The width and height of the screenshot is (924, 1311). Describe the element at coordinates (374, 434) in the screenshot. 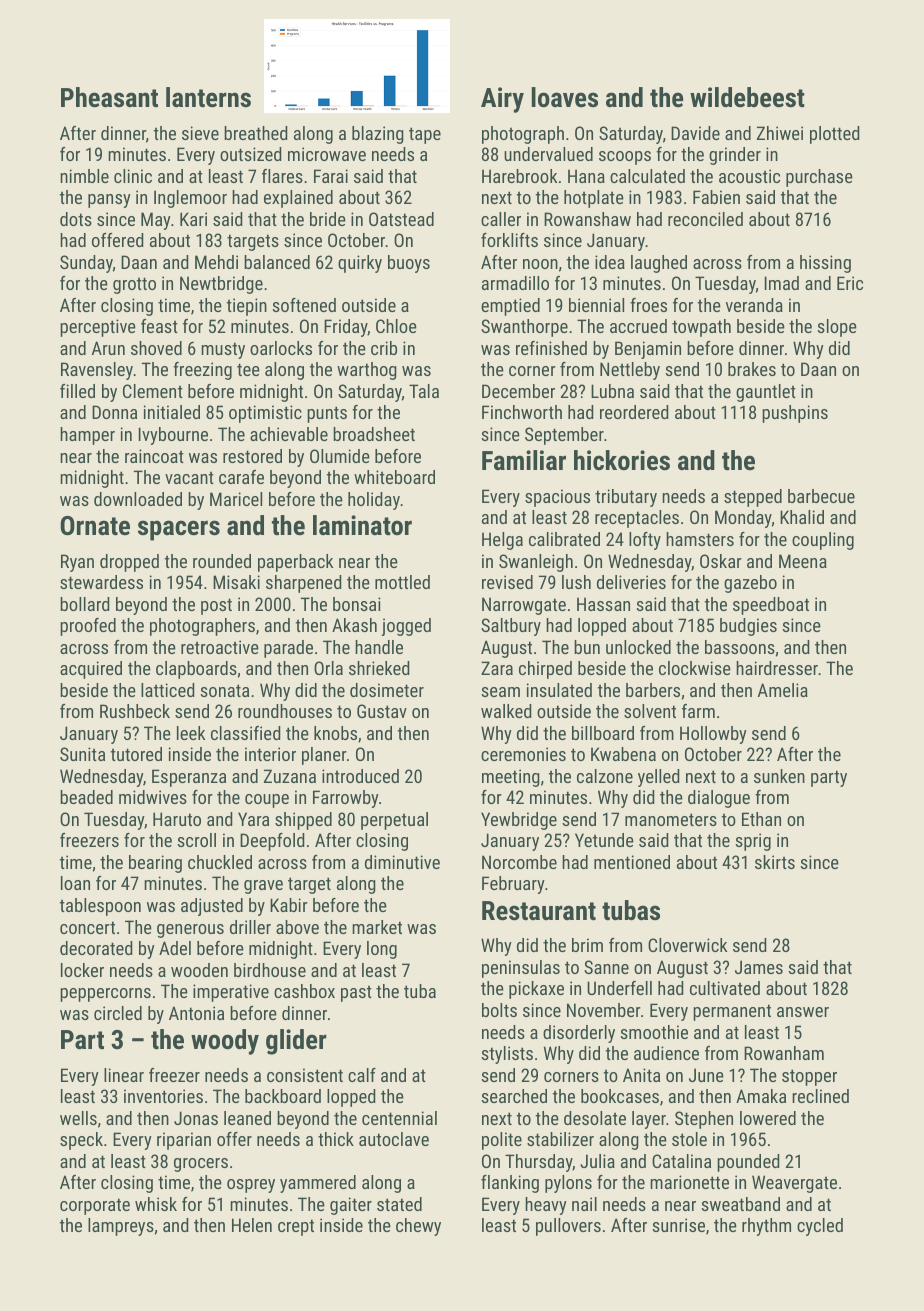

I see `broadsheet` at that location.
